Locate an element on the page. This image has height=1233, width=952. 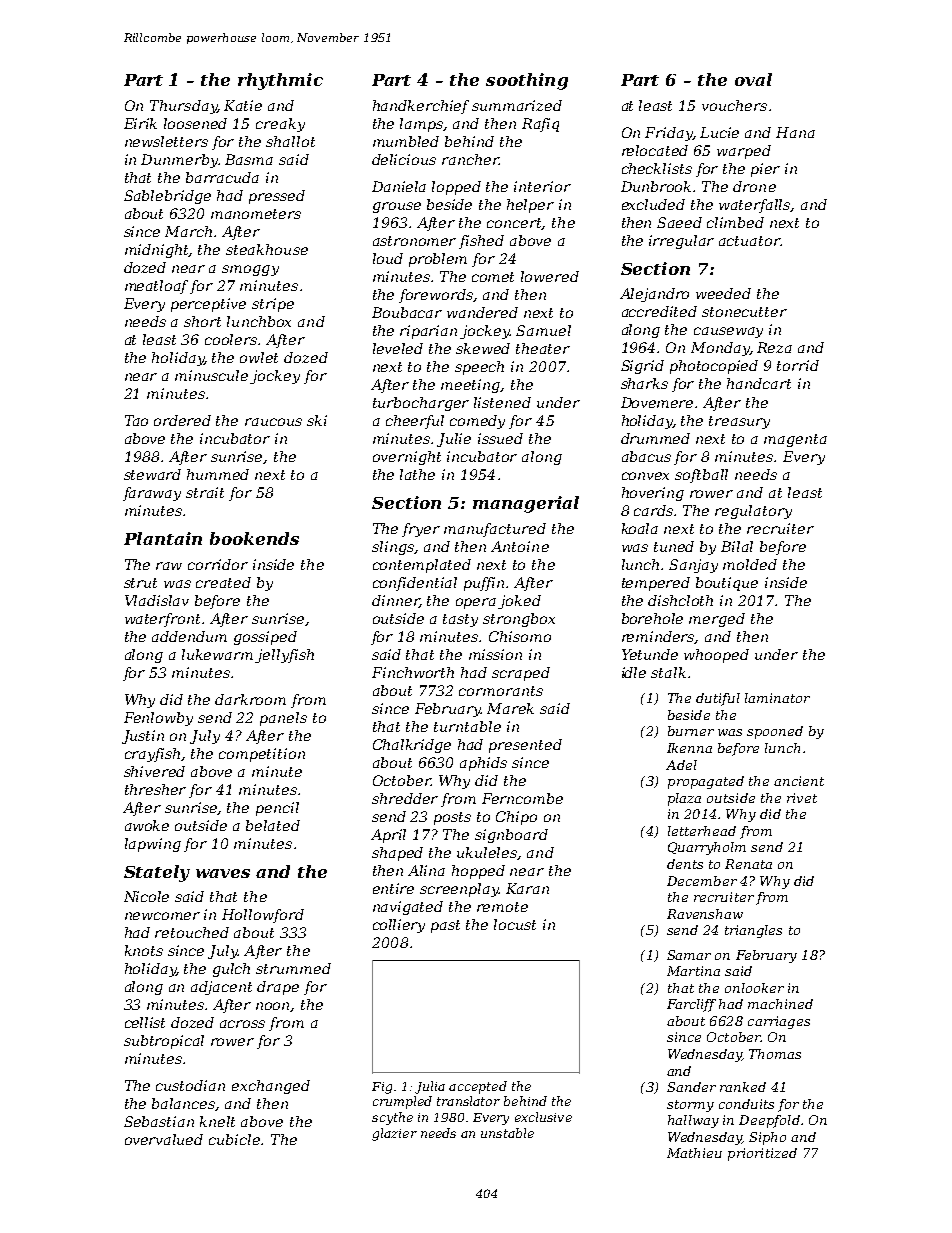
waterfront is located at coordinates (162, 620).
